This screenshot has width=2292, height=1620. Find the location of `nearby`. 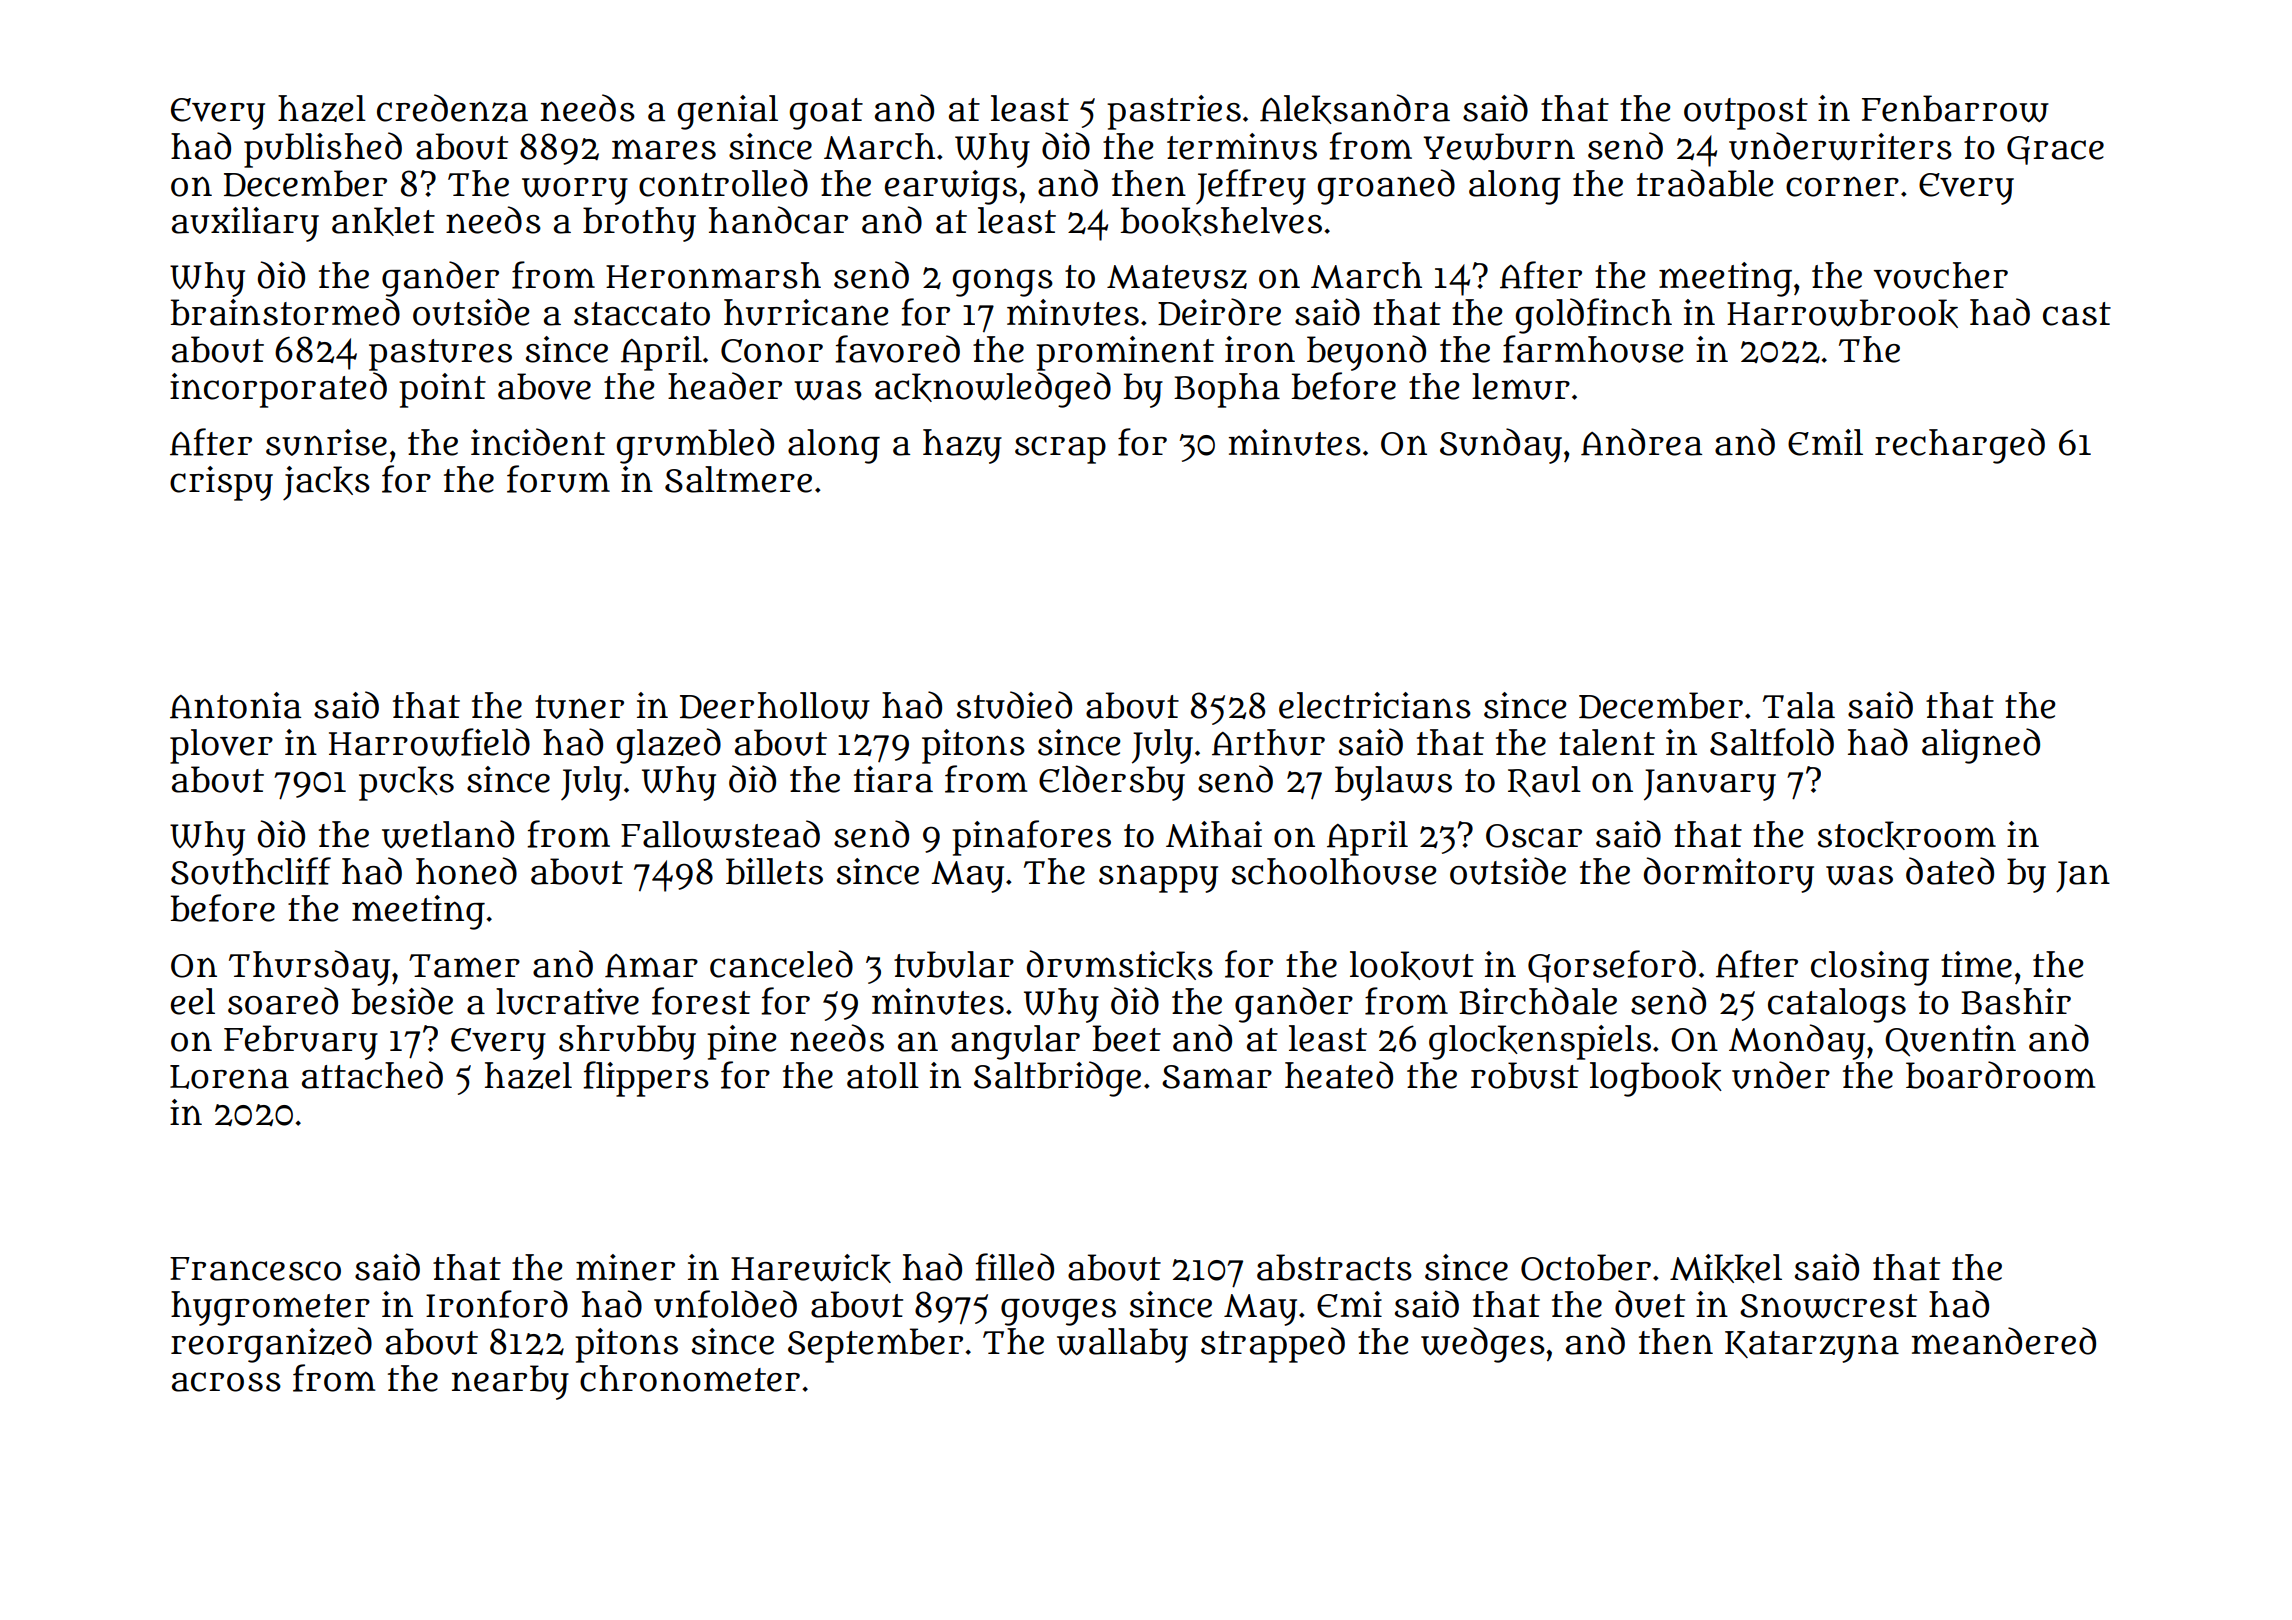

nearby is located at coordinates (510, 1382).
